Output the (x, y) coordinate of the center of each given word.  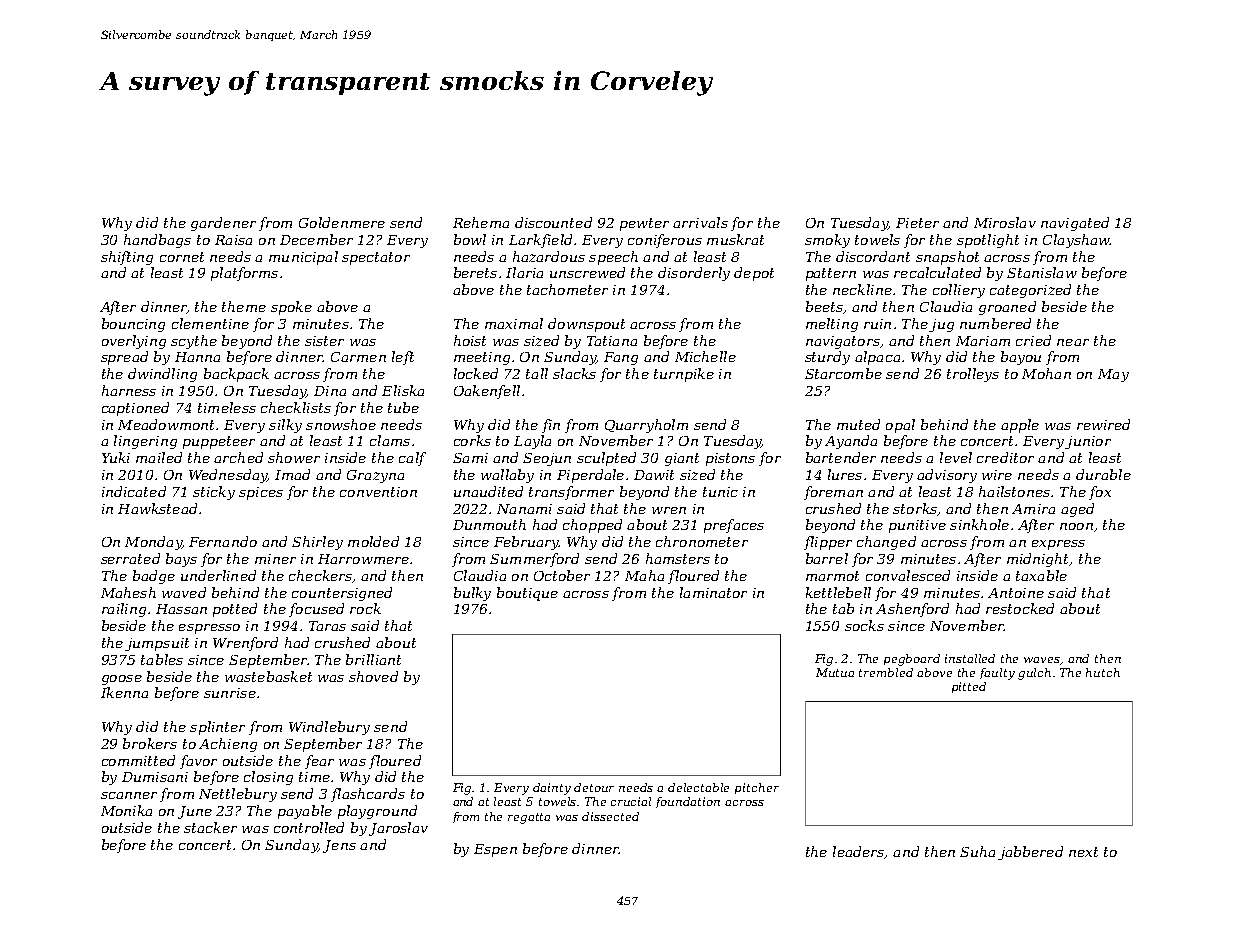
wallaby (507, 476)
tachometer (567, 289)
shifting (127, 258)
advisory (947, 476)
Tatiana (612, 341)
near (1073, 342)
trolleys (973, 375)
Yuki (116, 457)
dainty (552, 789)
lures (845, 474)
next (1083, 852)
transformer (571, 493)
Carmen (358, 357)
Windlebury (329, 728)
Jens (339, 846)
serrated (130, 558)
